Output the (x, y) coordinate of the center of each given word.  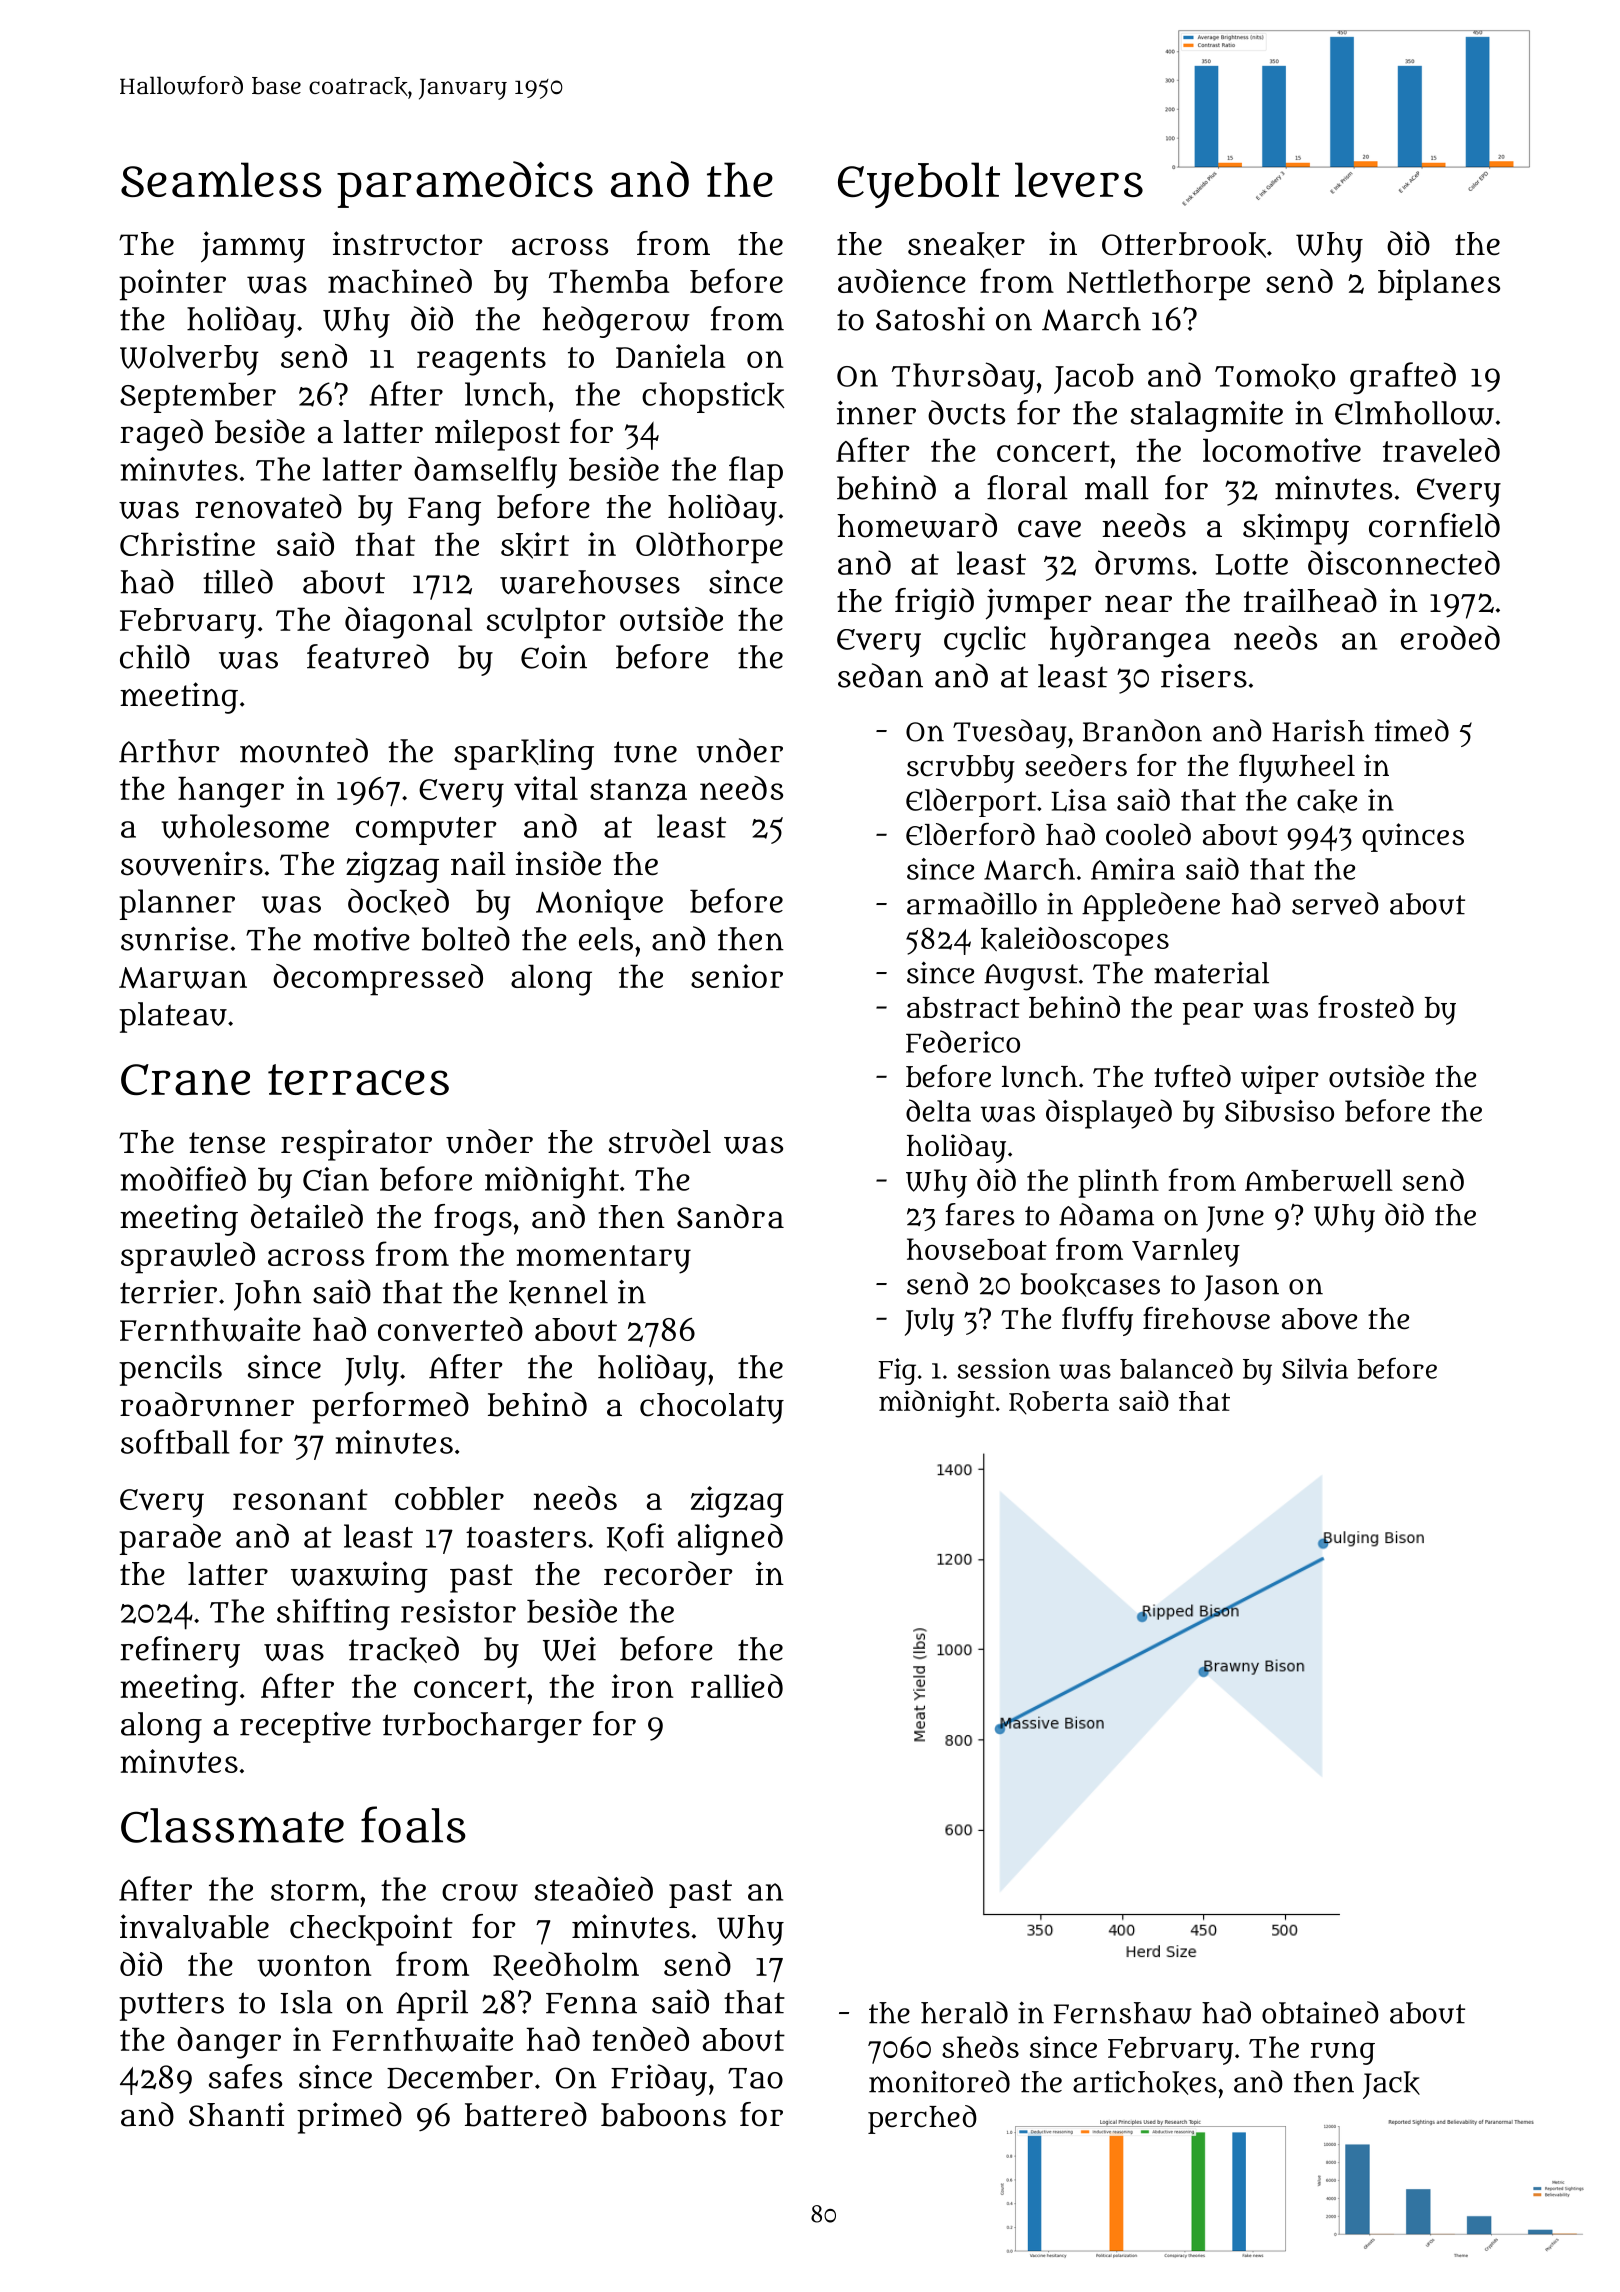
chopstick (713, 397)
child (155, 656)
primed (349, 2118)
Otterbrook (1184, 245)
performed (390, 1408)
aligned (730, 1539)
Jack (1391, 2085)
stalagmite (1207, 416)
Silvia (1315, 1368)
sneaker (966, 245)
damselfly (485, 472)
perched (922, 2119)
